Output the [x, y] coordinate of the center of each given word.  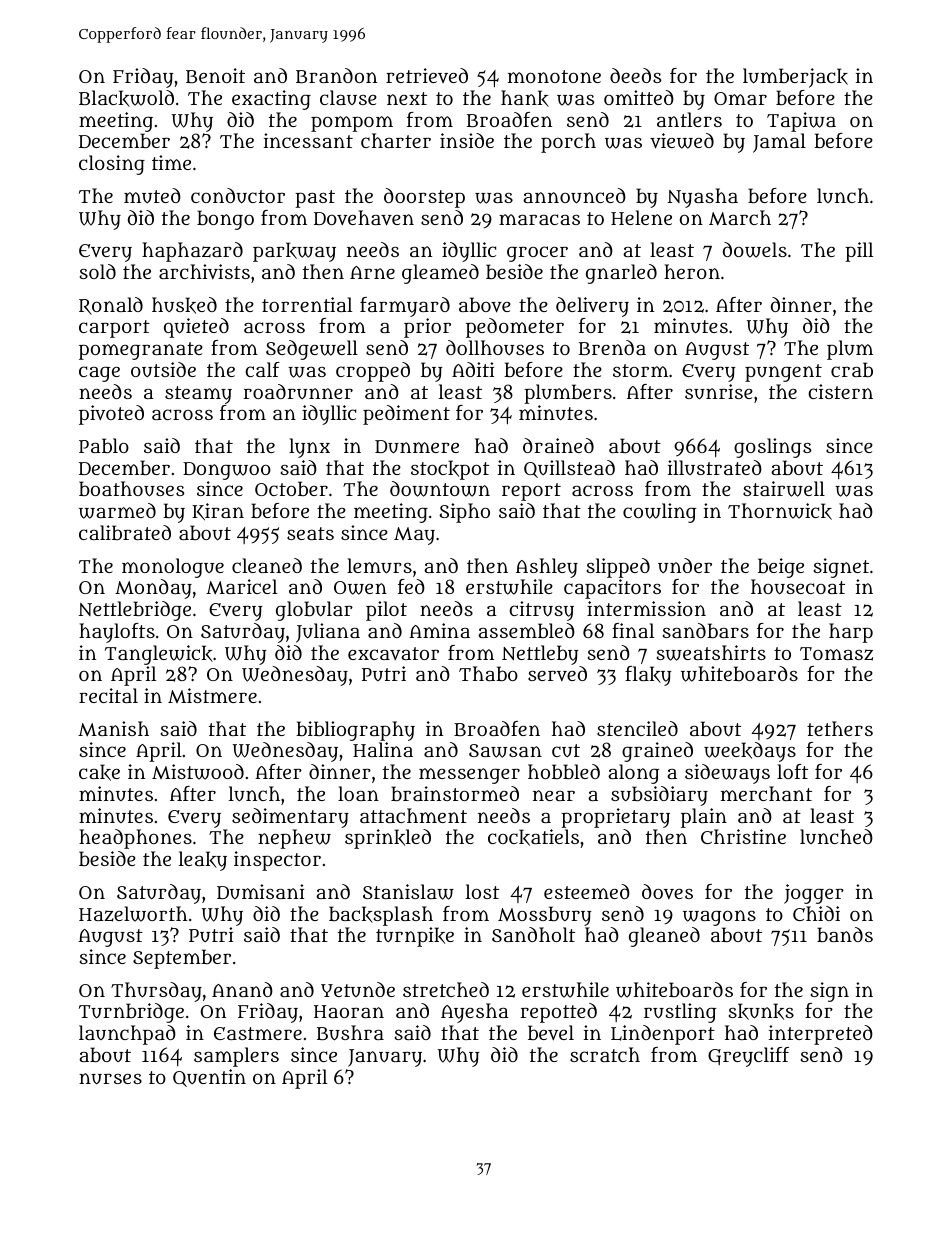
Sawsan [505, 751]
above [485, 305]
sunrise [719, 392]
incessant [308, 140]
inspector [277, 861]
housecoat [798, 587]
